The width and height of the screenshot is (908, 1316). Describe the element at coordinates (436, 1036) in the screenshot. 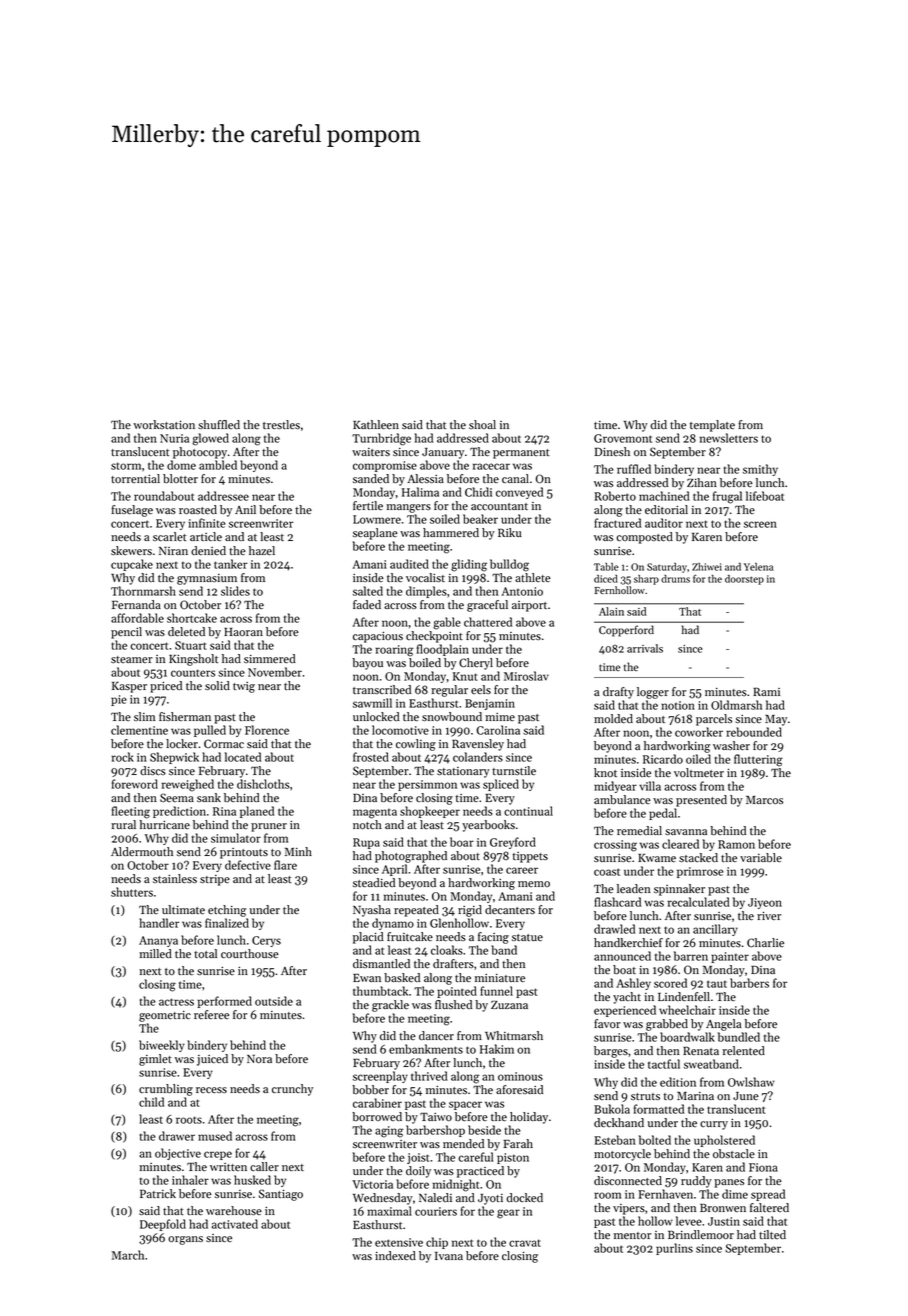

I see `dancer` at that location.
